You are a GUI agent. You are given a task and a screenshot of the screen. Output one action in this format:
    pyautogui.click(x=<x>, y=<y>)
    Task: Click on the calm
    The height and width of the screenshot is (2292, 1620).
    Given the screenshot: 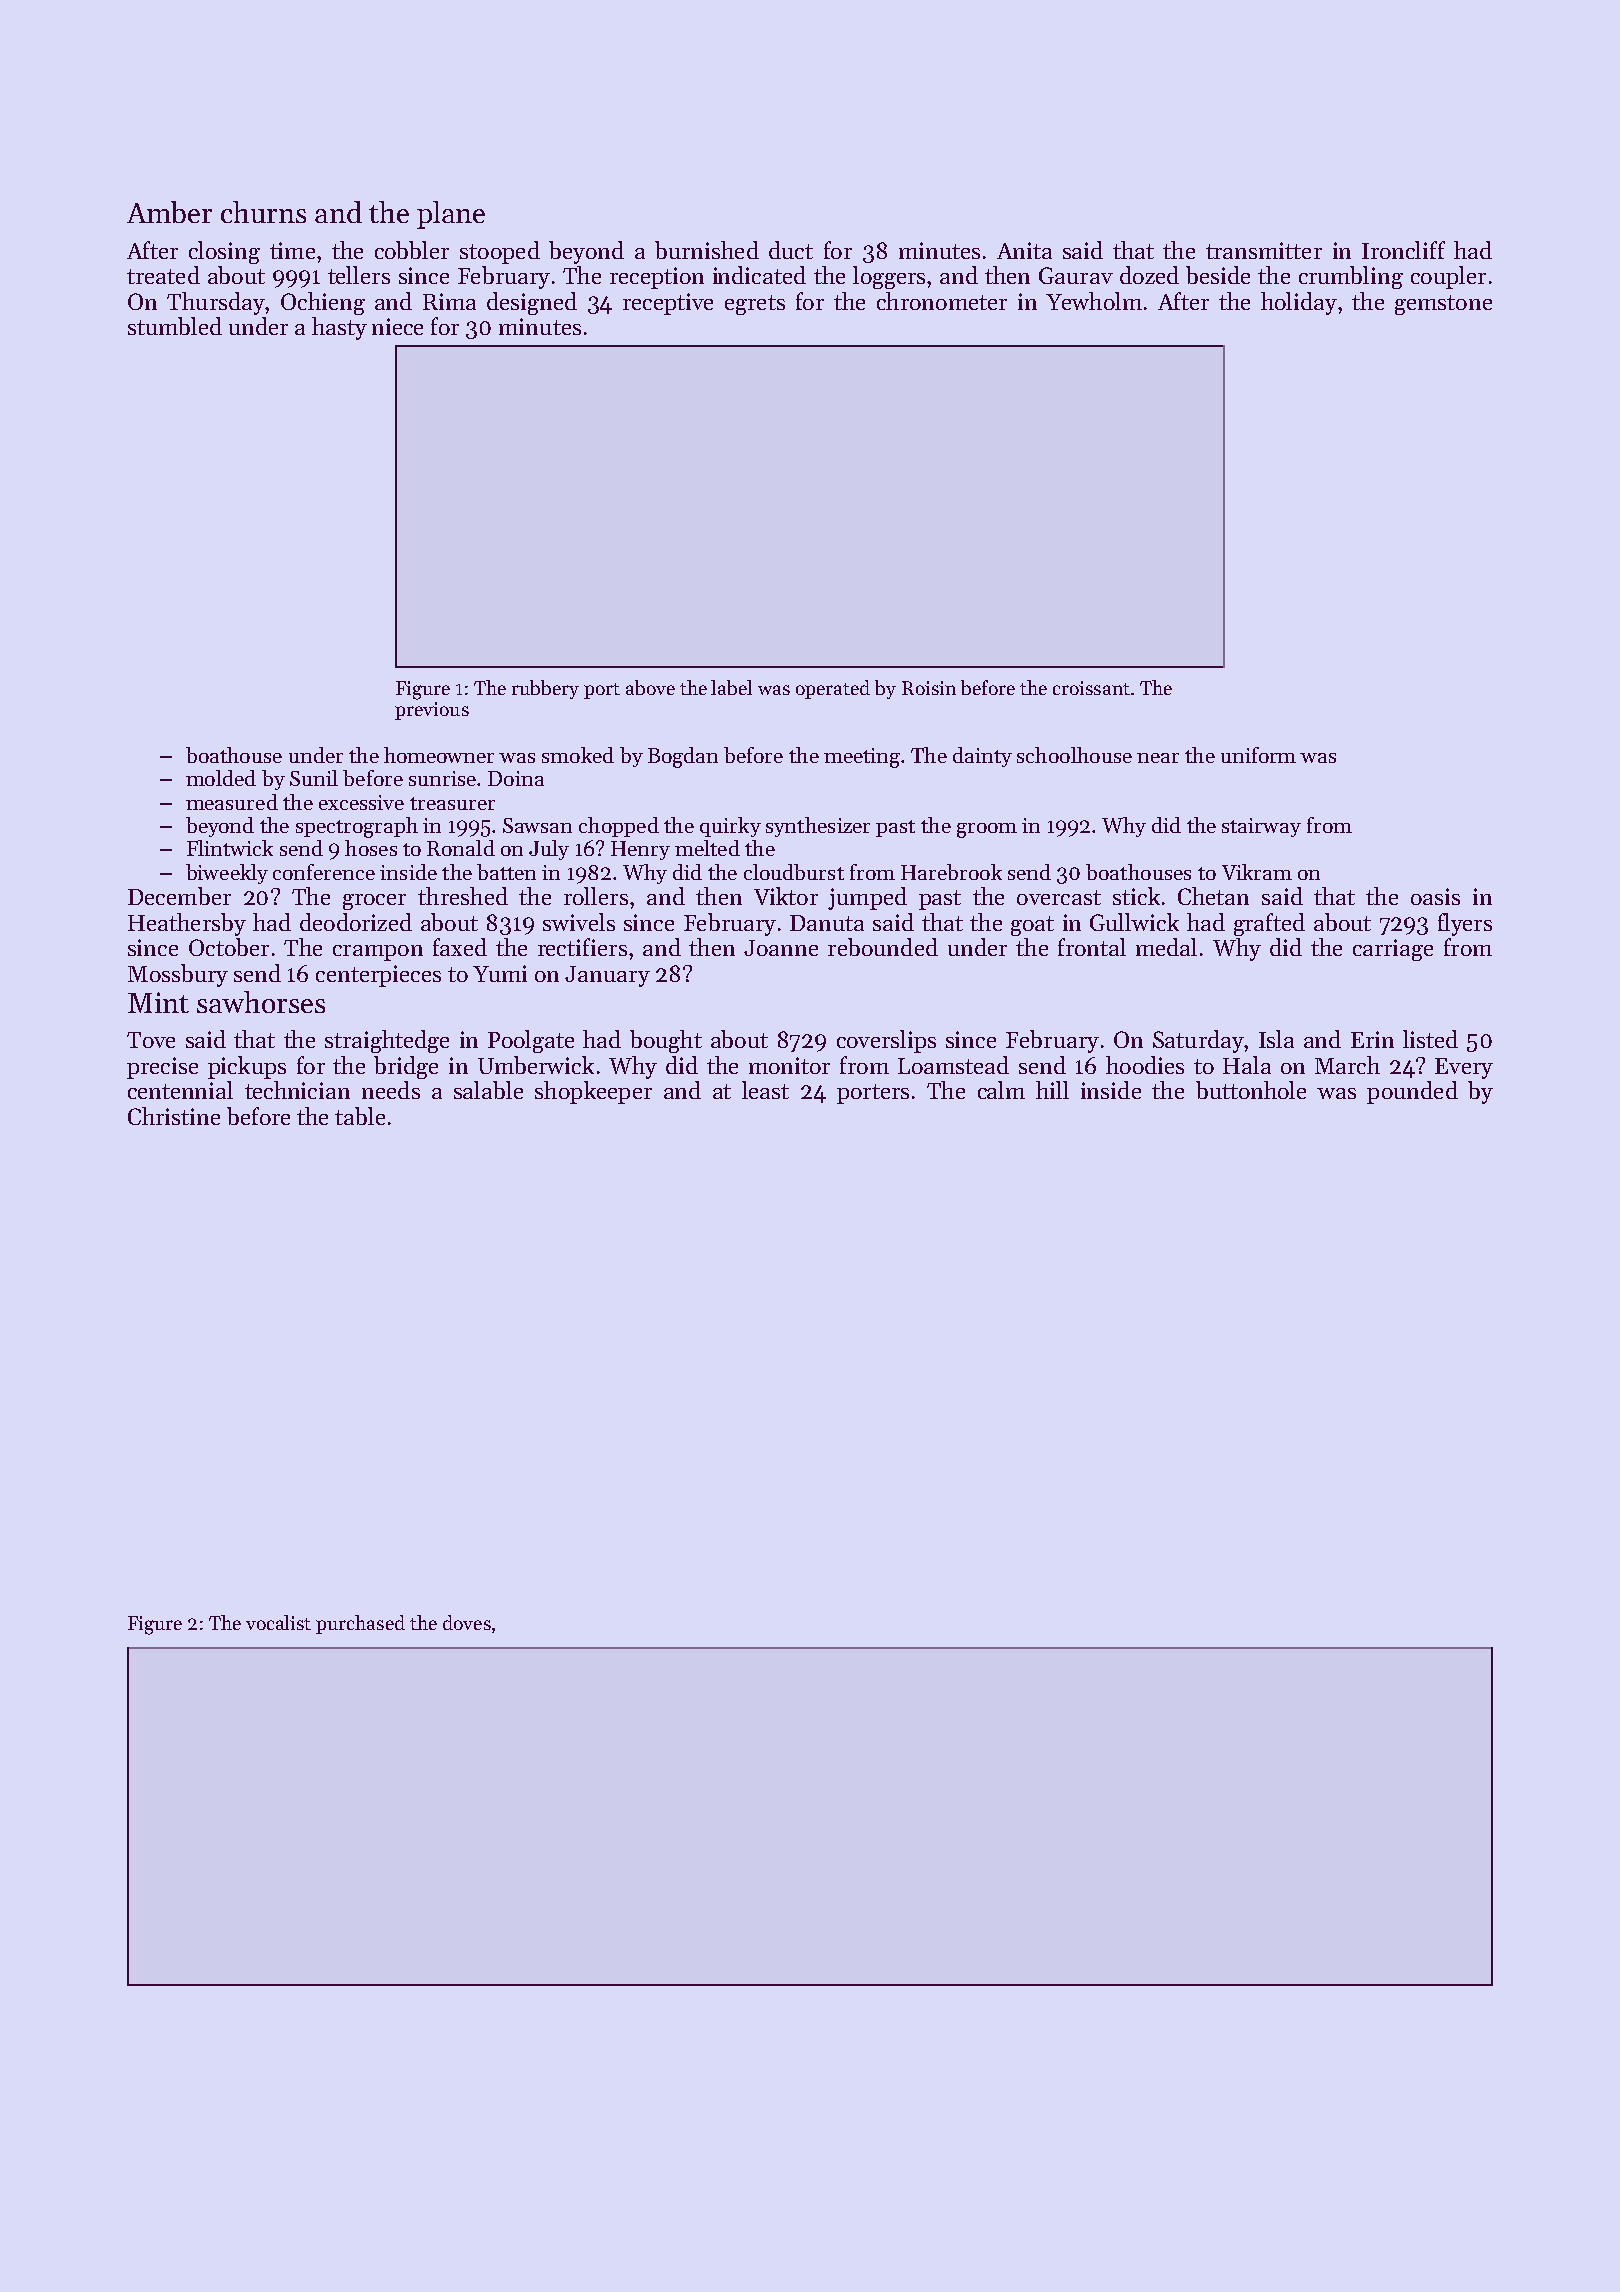 What is the action you would take?
    pyautogui.click(x=1001, y=1090)
